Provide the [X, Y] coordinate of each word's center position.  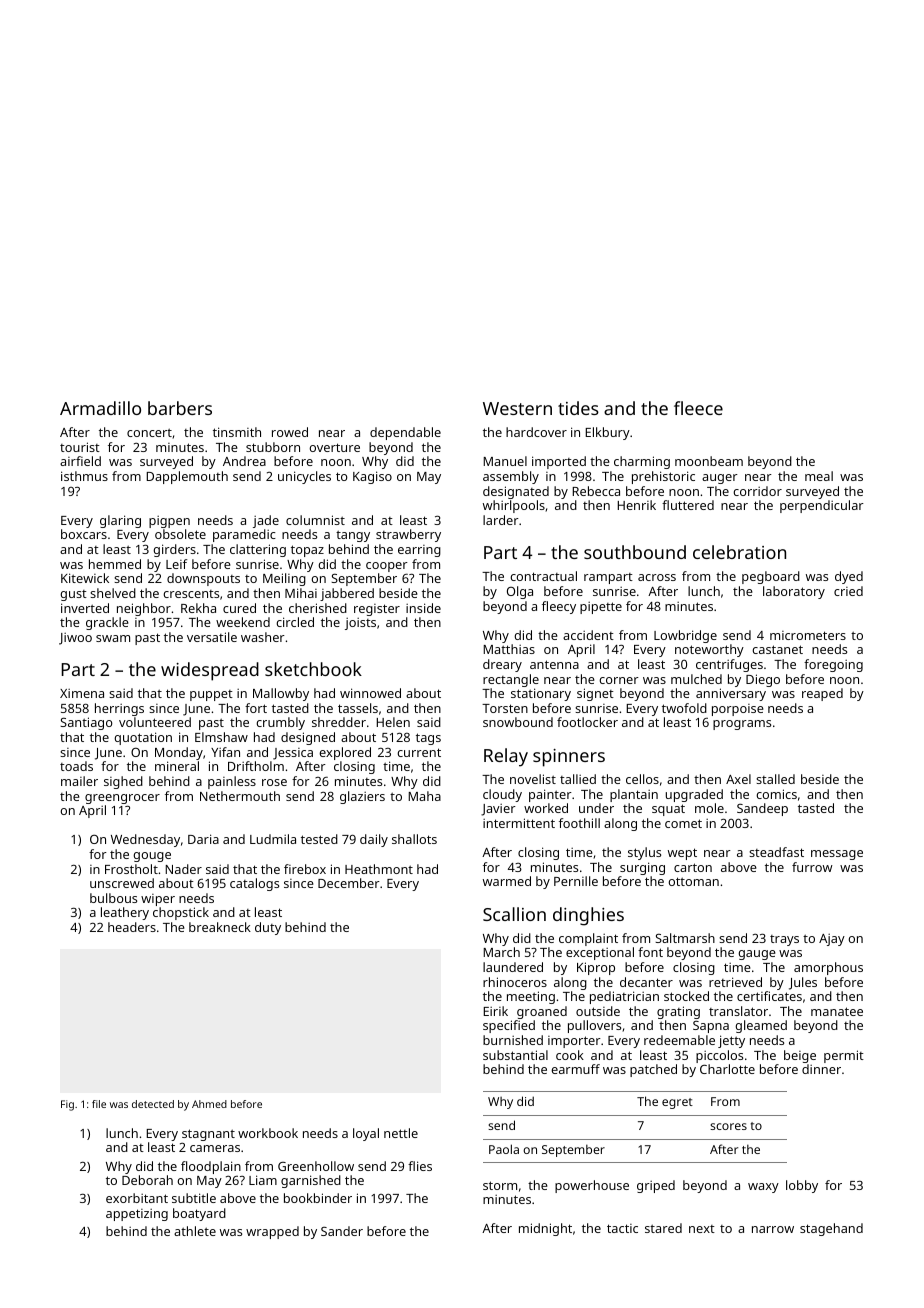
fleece [698, 408]
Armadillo [100, 408]
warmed [507, 881]
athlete [195, 1231]
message [837, 855]
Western [517, 408]
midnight [545, 1229]
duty [268, 928]
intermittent [519, 823]
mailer [79, 781]
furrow [812, 867]
